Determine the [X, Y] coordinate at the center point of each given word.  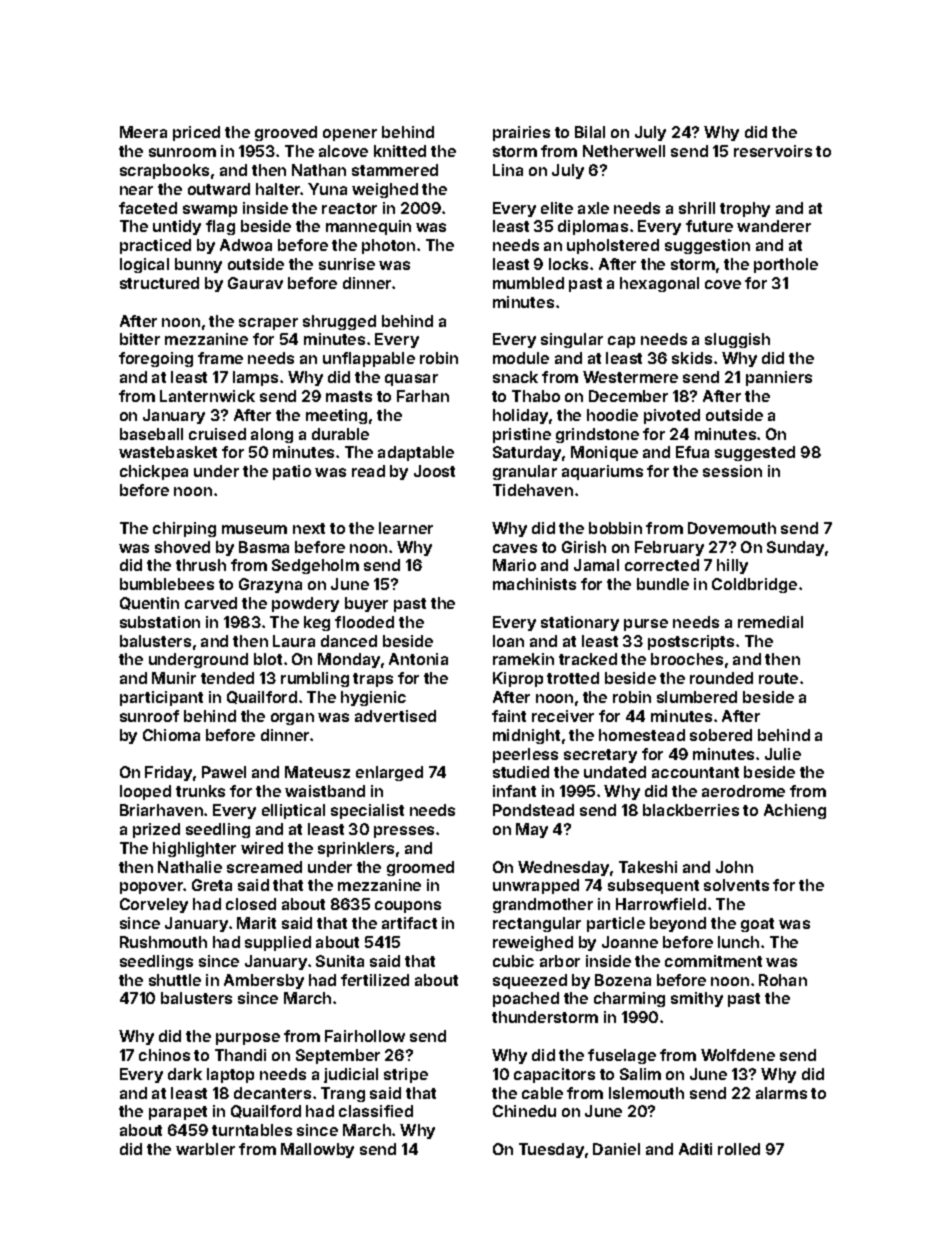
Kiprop [518, 679]
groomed [420, 868]
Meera [143, 132]
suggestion [707, 246]
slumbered [697, 697]
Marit [256, 923]
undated [615, 772]
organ [292, 719]
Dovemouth [732, 528]
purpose [248, 1039]
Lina [508, 170]
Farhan [423, 396]
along [272, 435]
